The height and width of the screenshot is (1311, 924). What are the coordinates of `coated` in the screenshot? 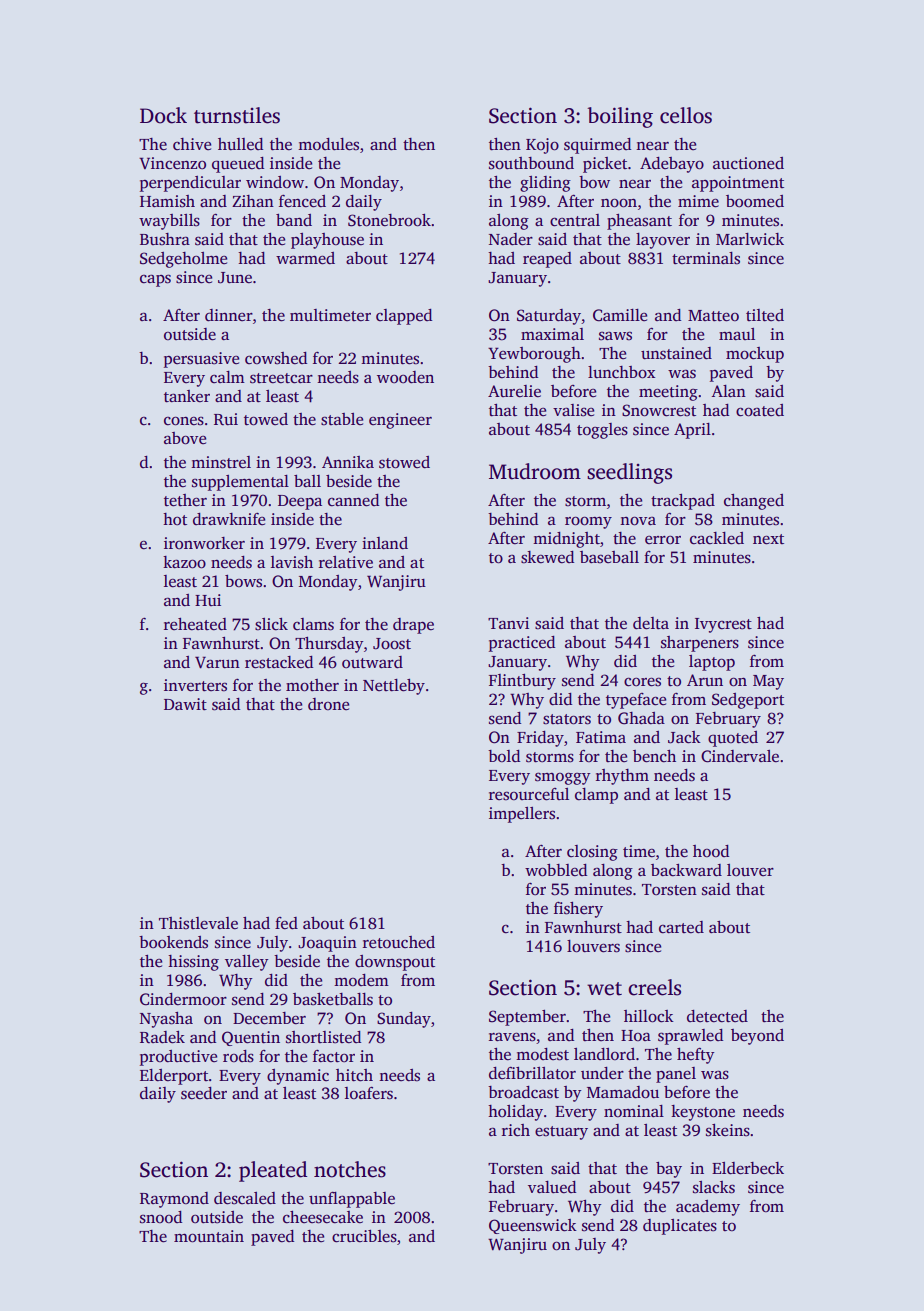 It's located at (760, 410).
